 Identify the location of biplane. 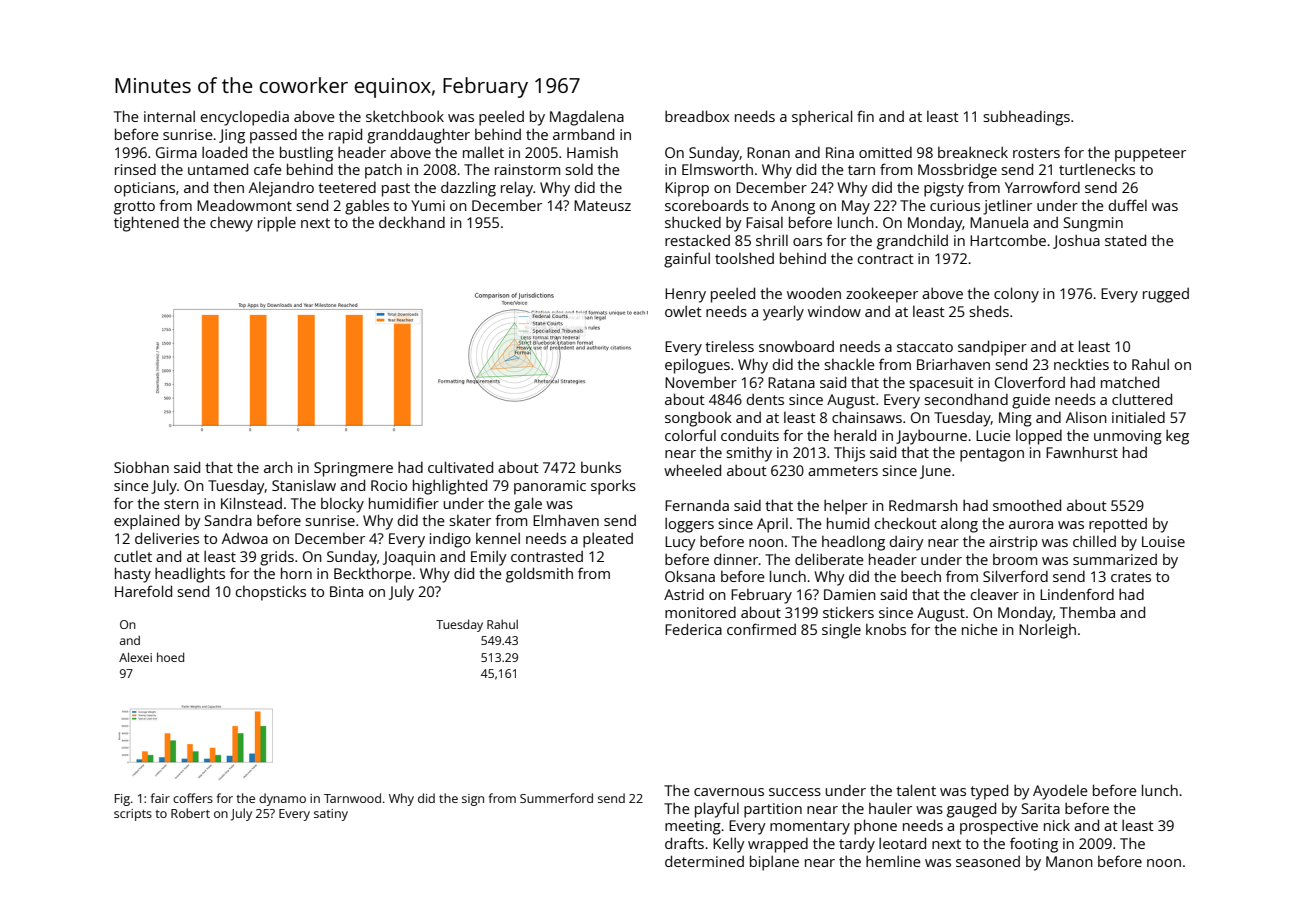
(774, 863).
